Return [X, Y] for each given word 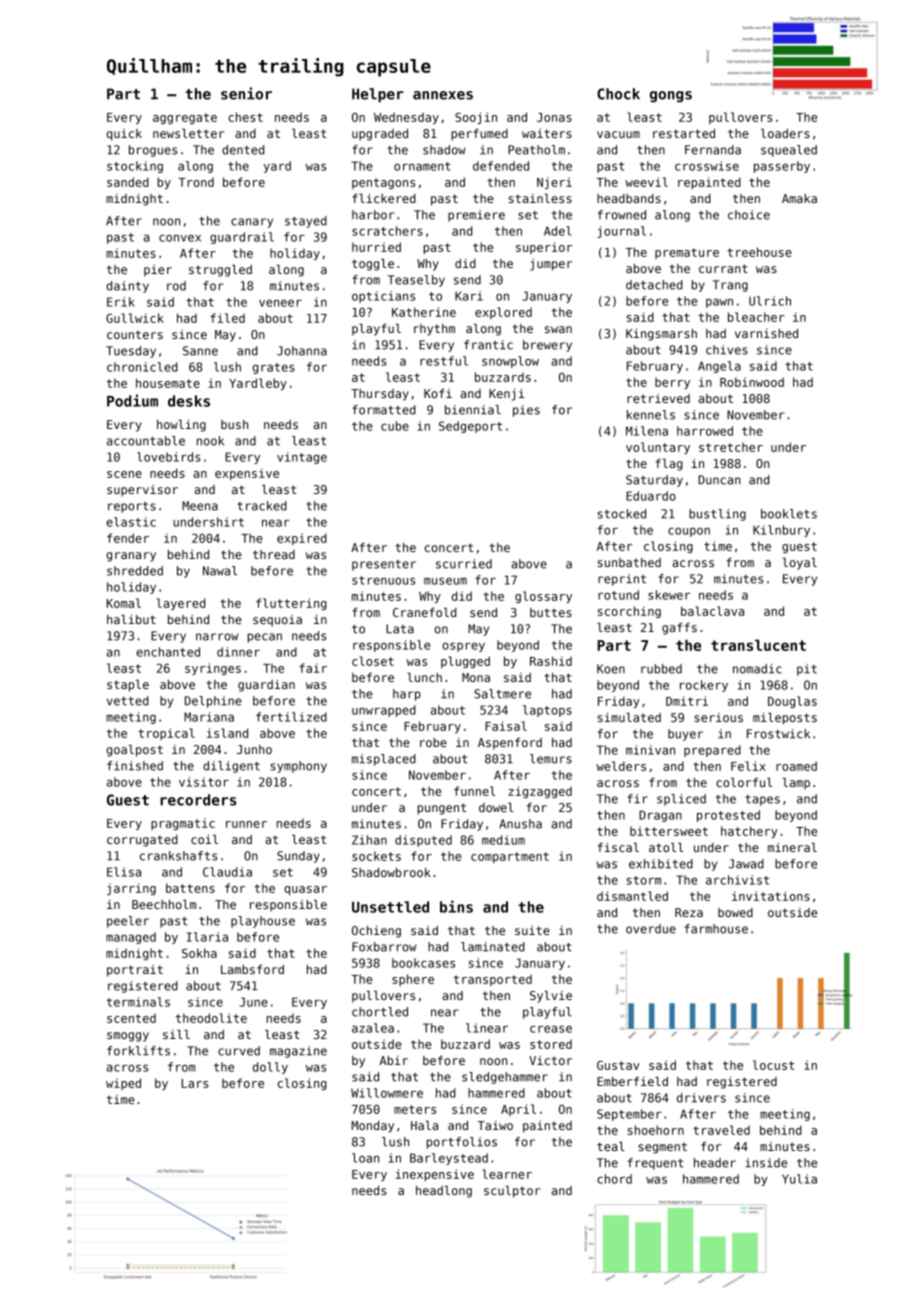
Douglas [792, 702]
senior [246, 93]
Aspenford [510, 744]
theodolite [211, 1018]
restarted [684, 133]
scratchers [387, 231]
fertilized [291, 717]
